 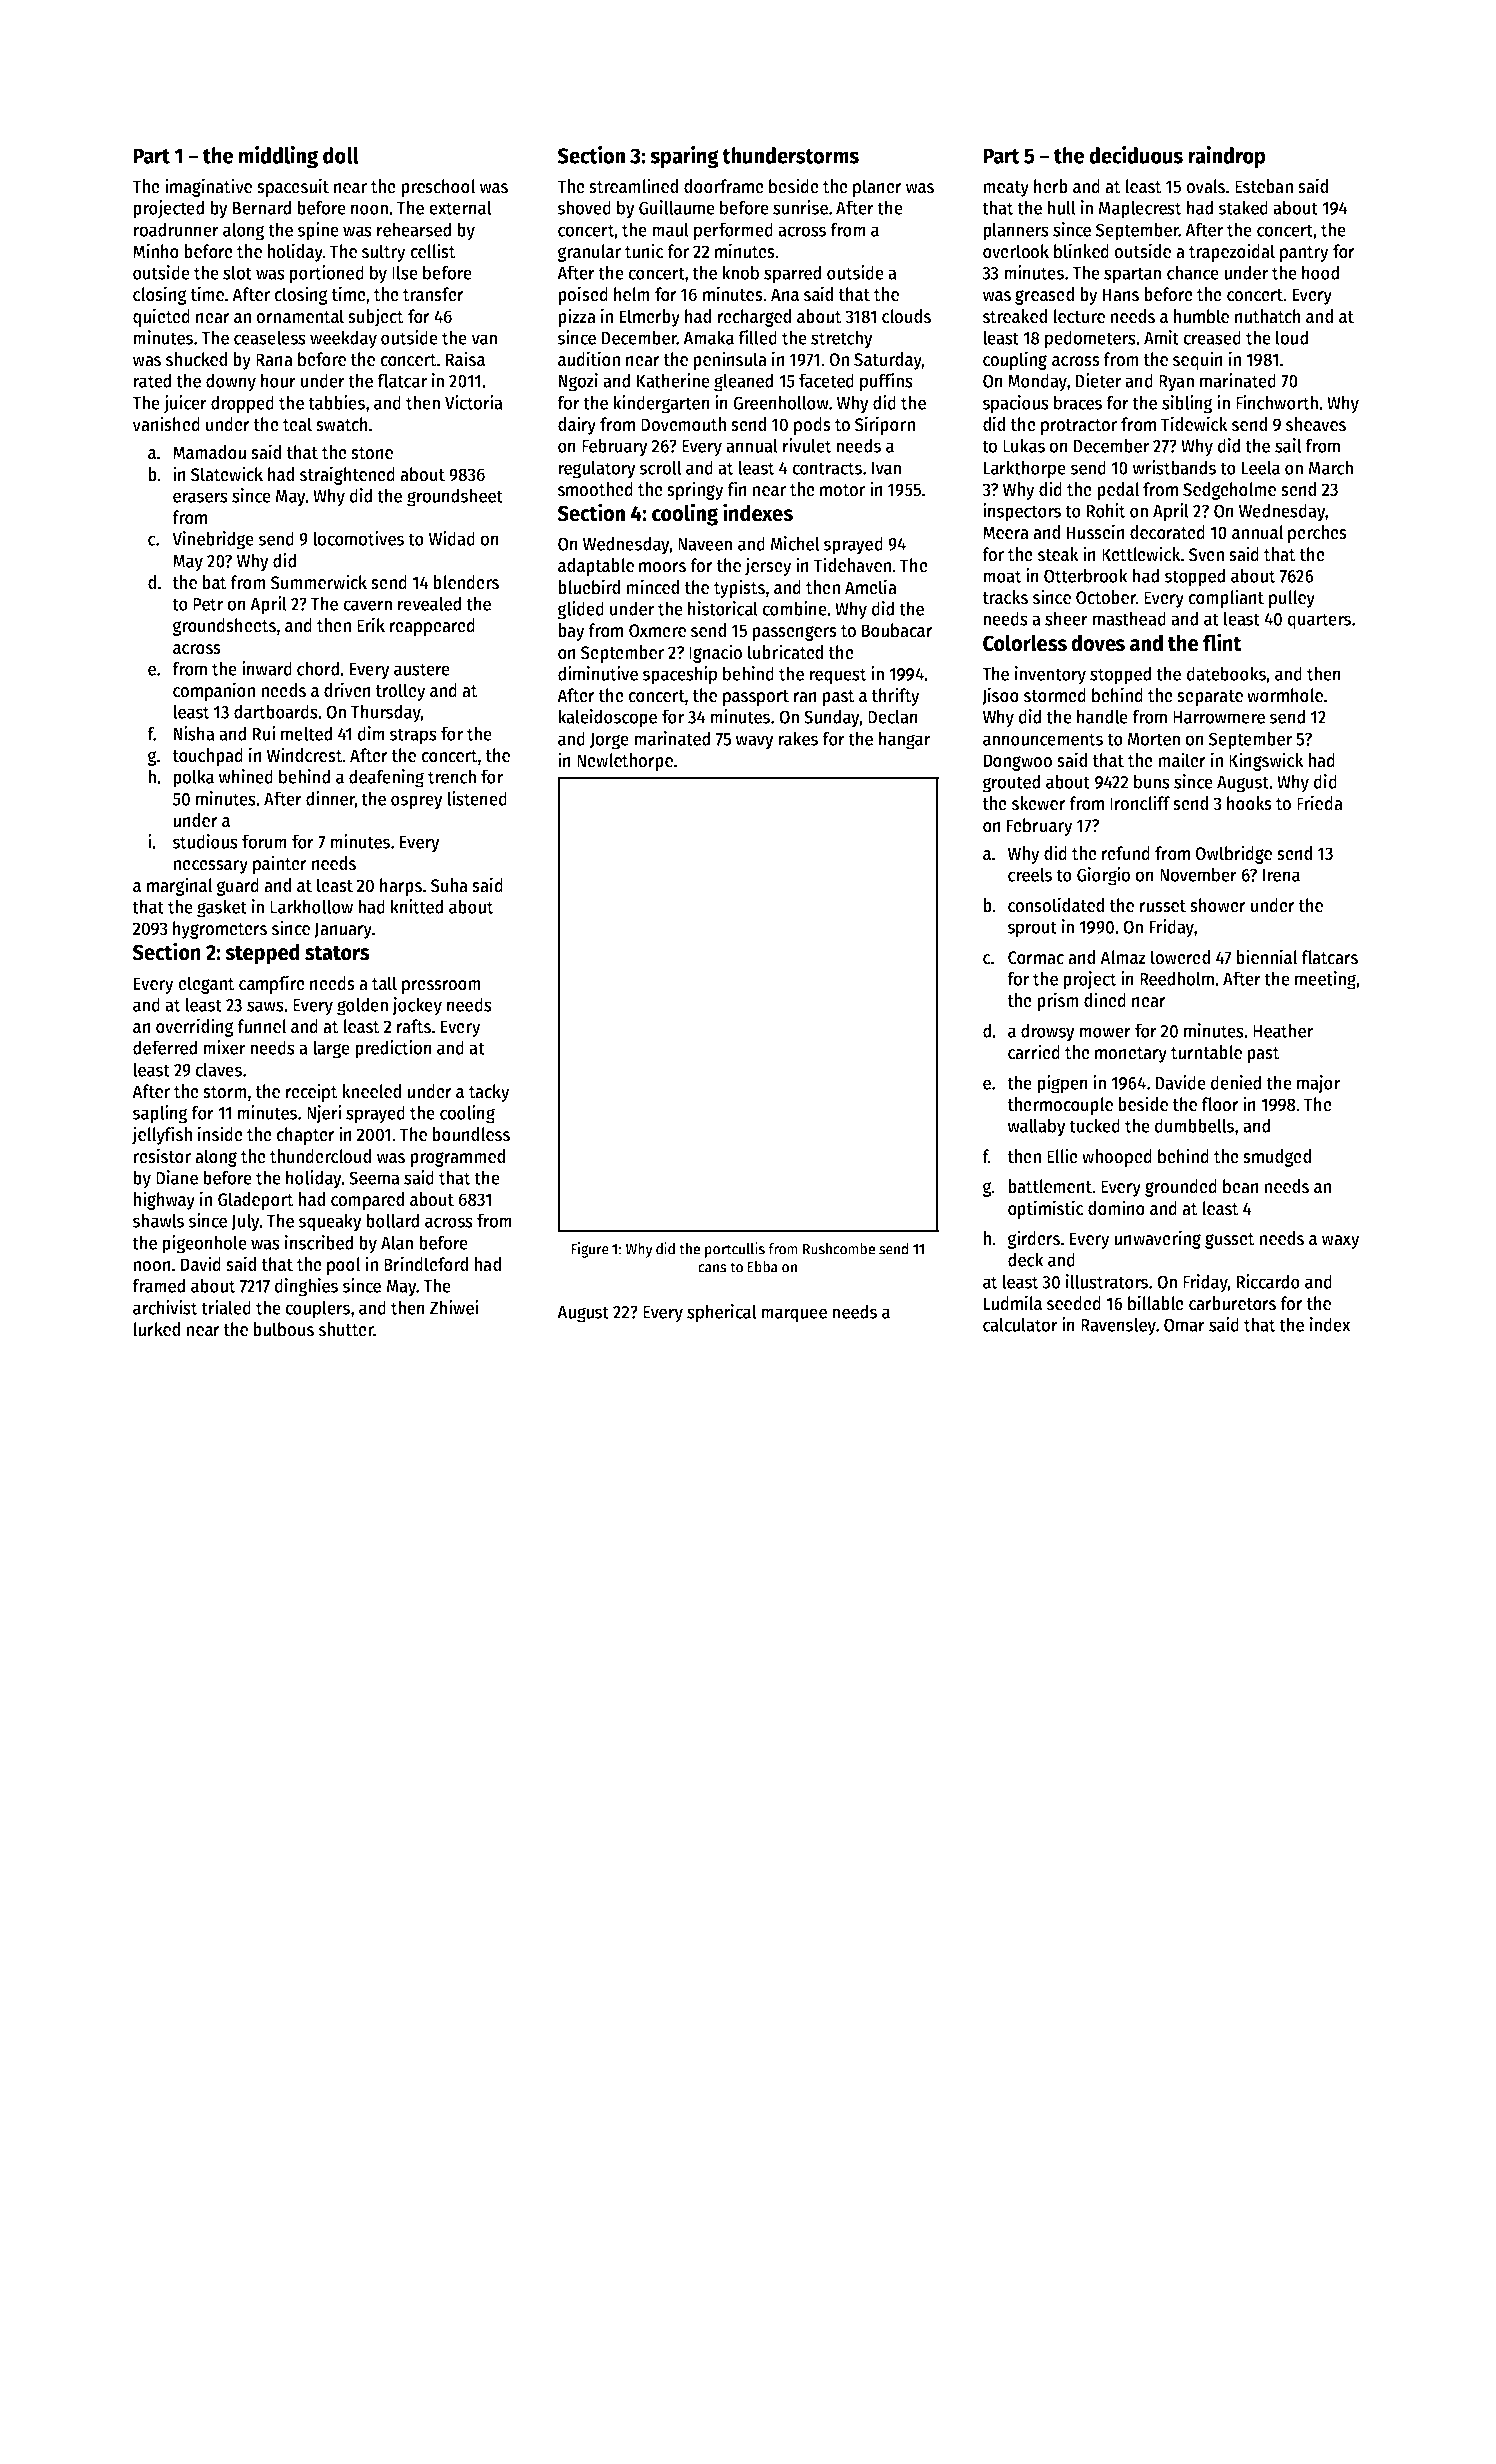 What do you see at coordinates (278, 157) in the image?
I see `middling` at bounding box center [278, 157].
